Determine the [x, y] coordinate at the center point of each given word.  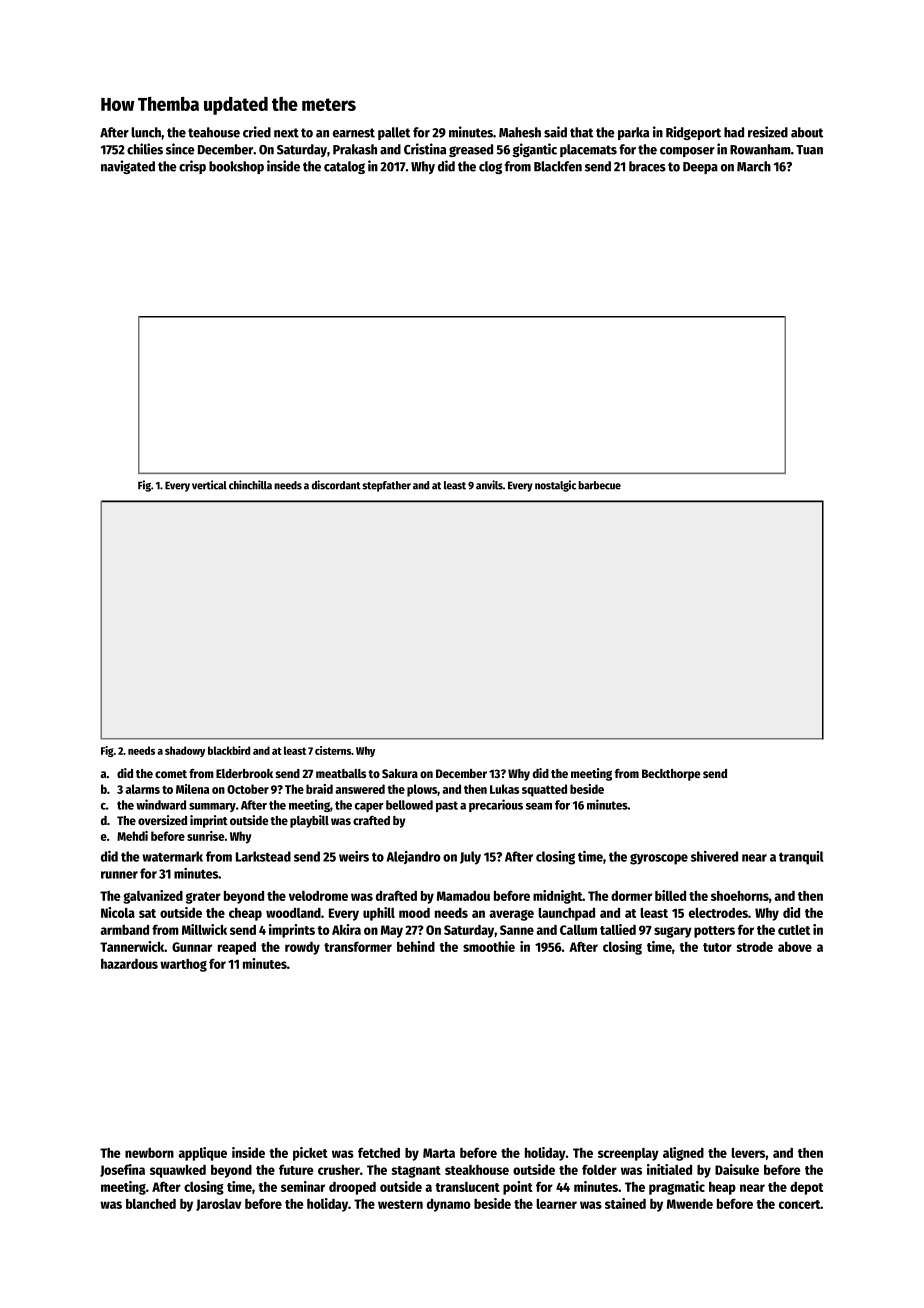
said [555, 132]
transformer [358, 946]
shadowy [185, 751]
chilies [145, 149]
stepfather [386, 486]
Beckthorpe [671, 775]
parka [633, 133]
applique [202, 1154]
